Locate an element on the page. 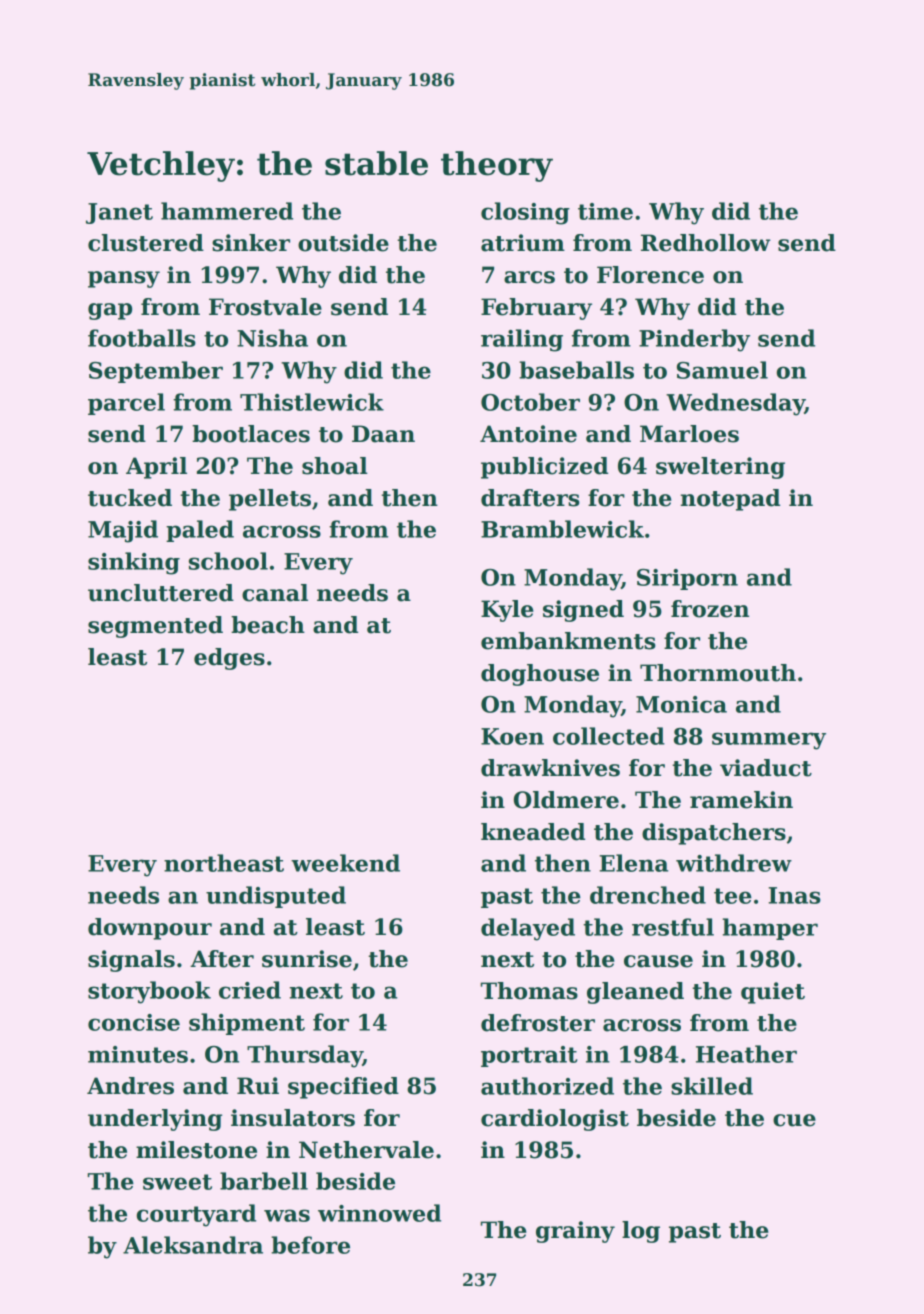 The width and height of the image is (924, 1314). Samuel is located at coordinates (722, 370).
